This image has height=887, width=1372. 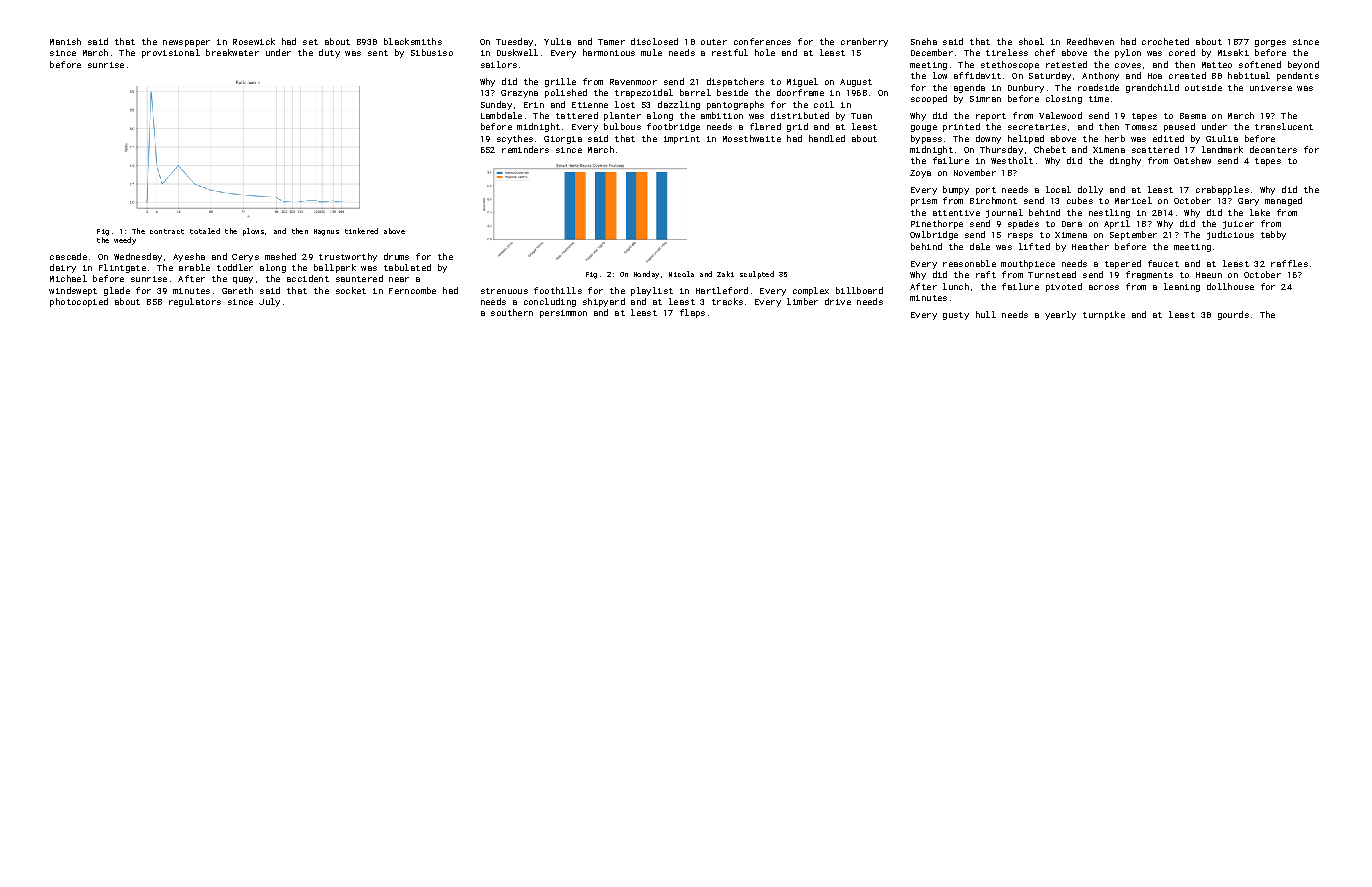 I want to click on regulators, so click(x=195, y=302).
